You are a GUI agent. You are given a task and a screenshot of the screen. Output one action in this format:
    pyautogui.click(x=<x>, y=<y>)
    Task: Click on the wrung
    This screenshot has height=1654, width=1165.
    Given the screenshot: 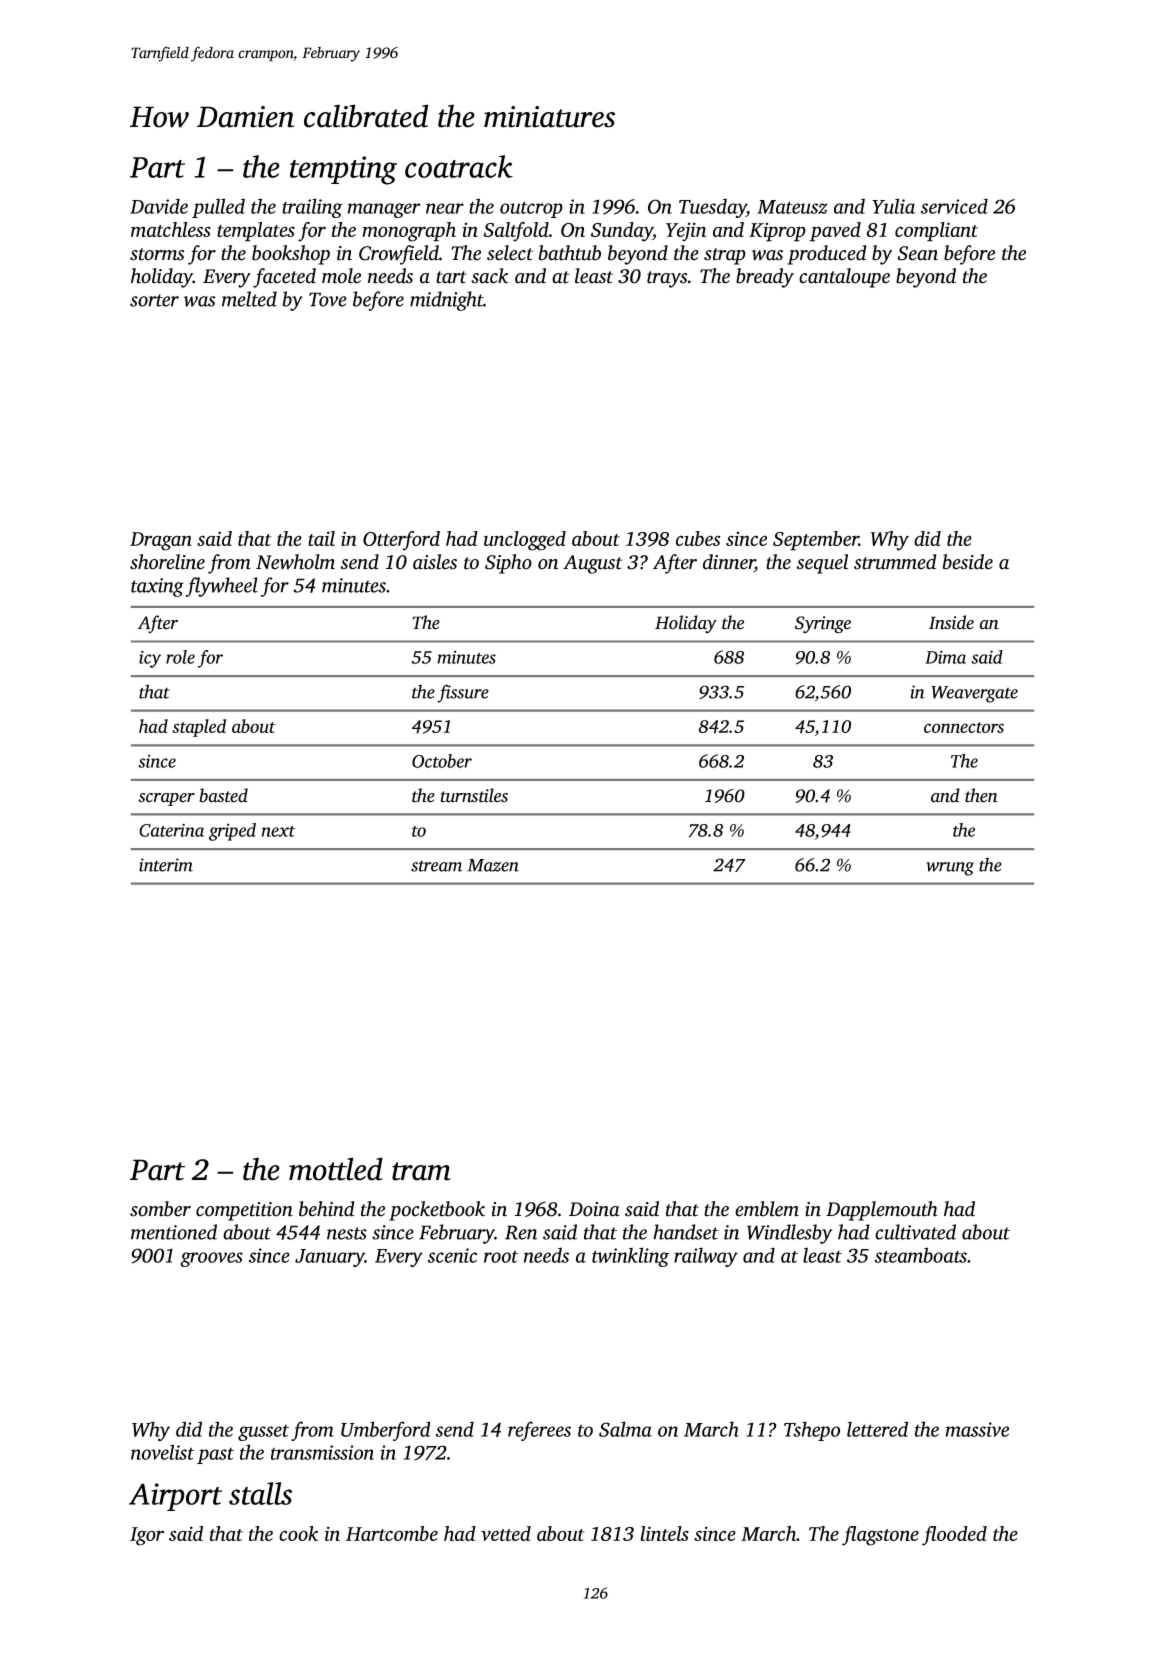 What is the action you would take?
    pyautogui.click(x=950, y=869)
